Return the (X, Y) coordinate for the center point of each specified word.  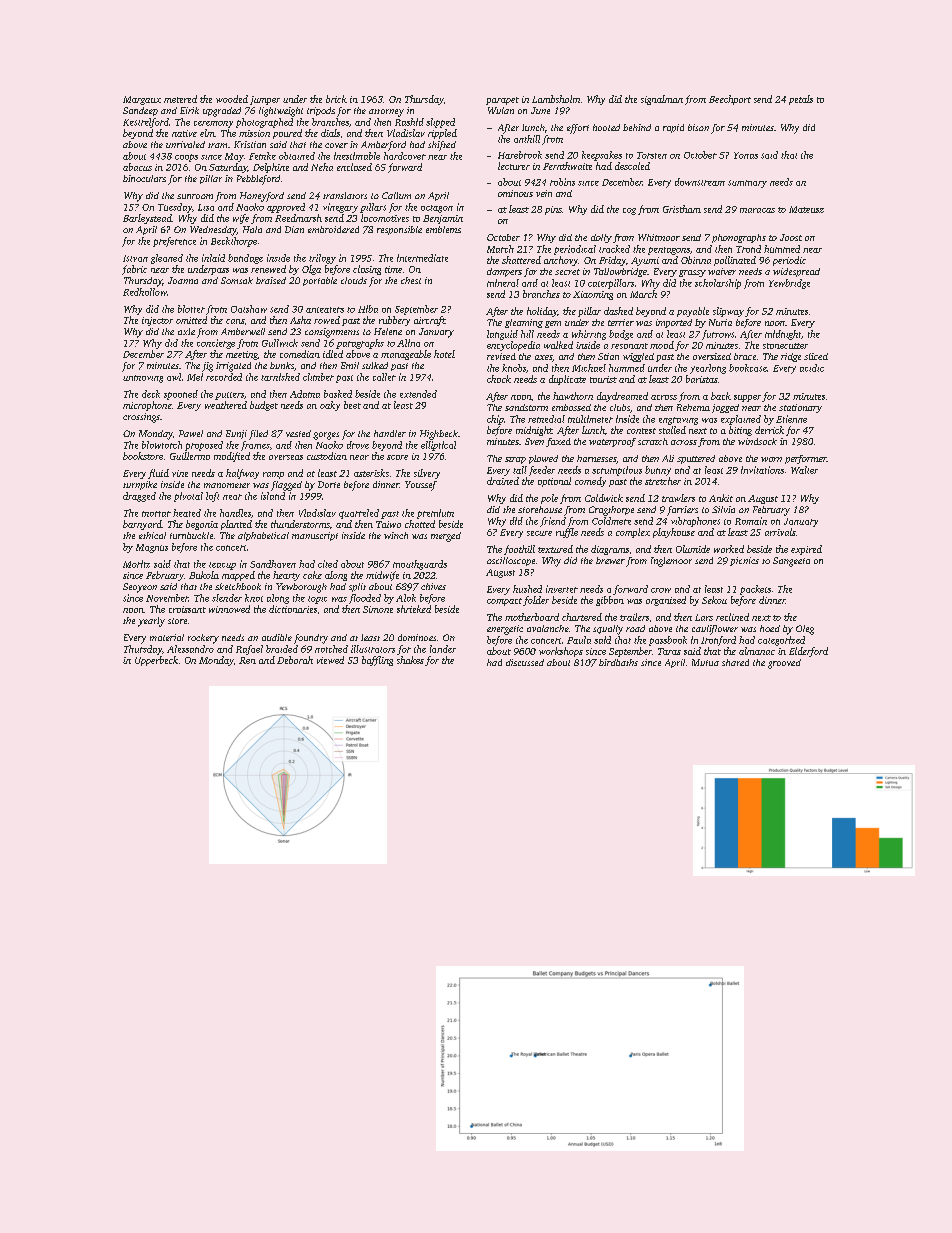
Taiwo (388, 524)
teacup (222, 566)
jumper (265, 100)
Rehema (693, 407)
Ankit (721, 498)
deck (151, 394)
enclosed (354, 167)
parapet (502, 101)
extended (418, 394)
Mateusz (806, 209)
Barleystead (147, 219)
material (167, 637)
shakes (410, 660)
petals (801, 100)
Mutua (705, 662)
